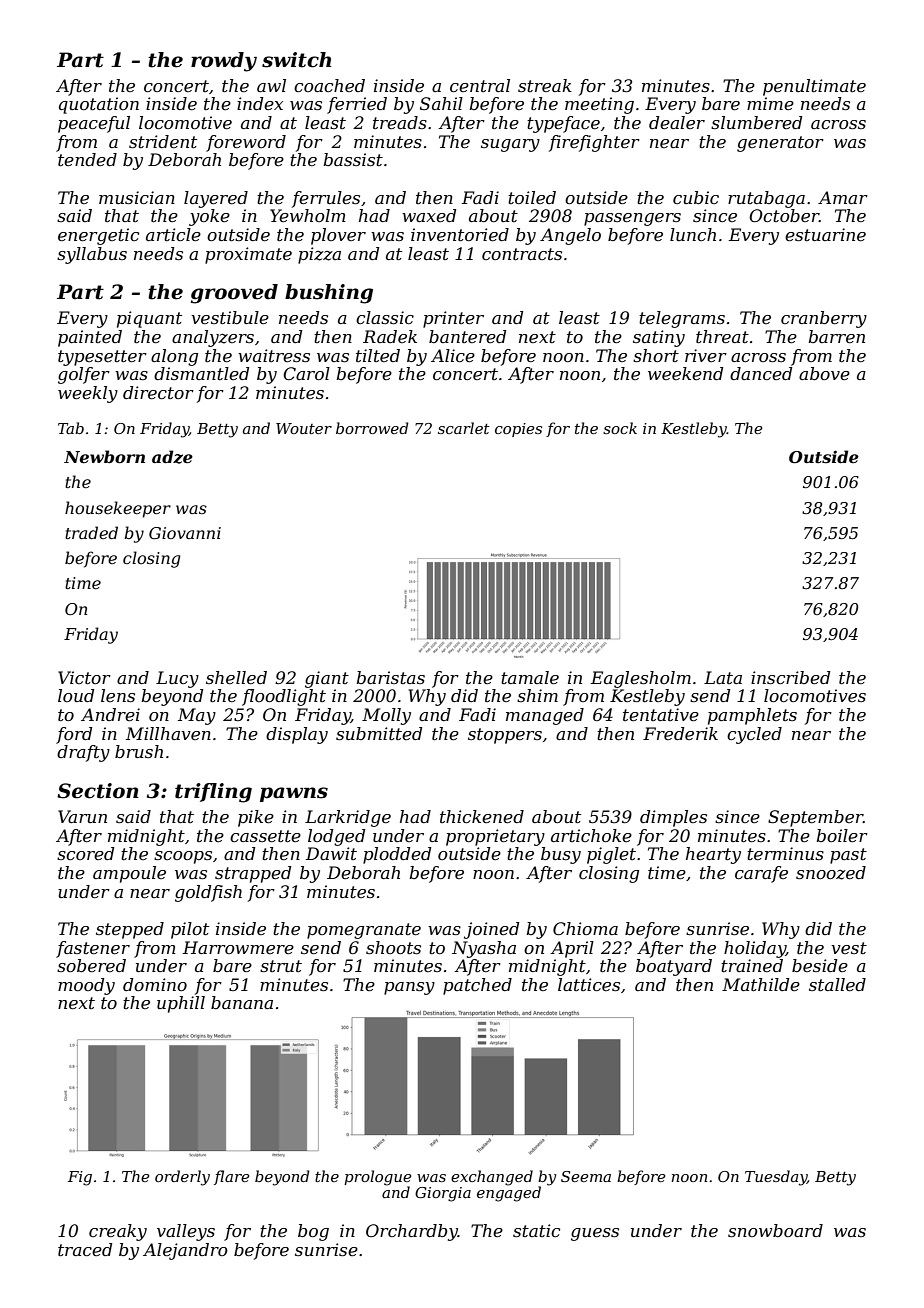  What do you see at coordinates (722, 336) in the document?
I see `threat` at bounding box center [722, 336].
